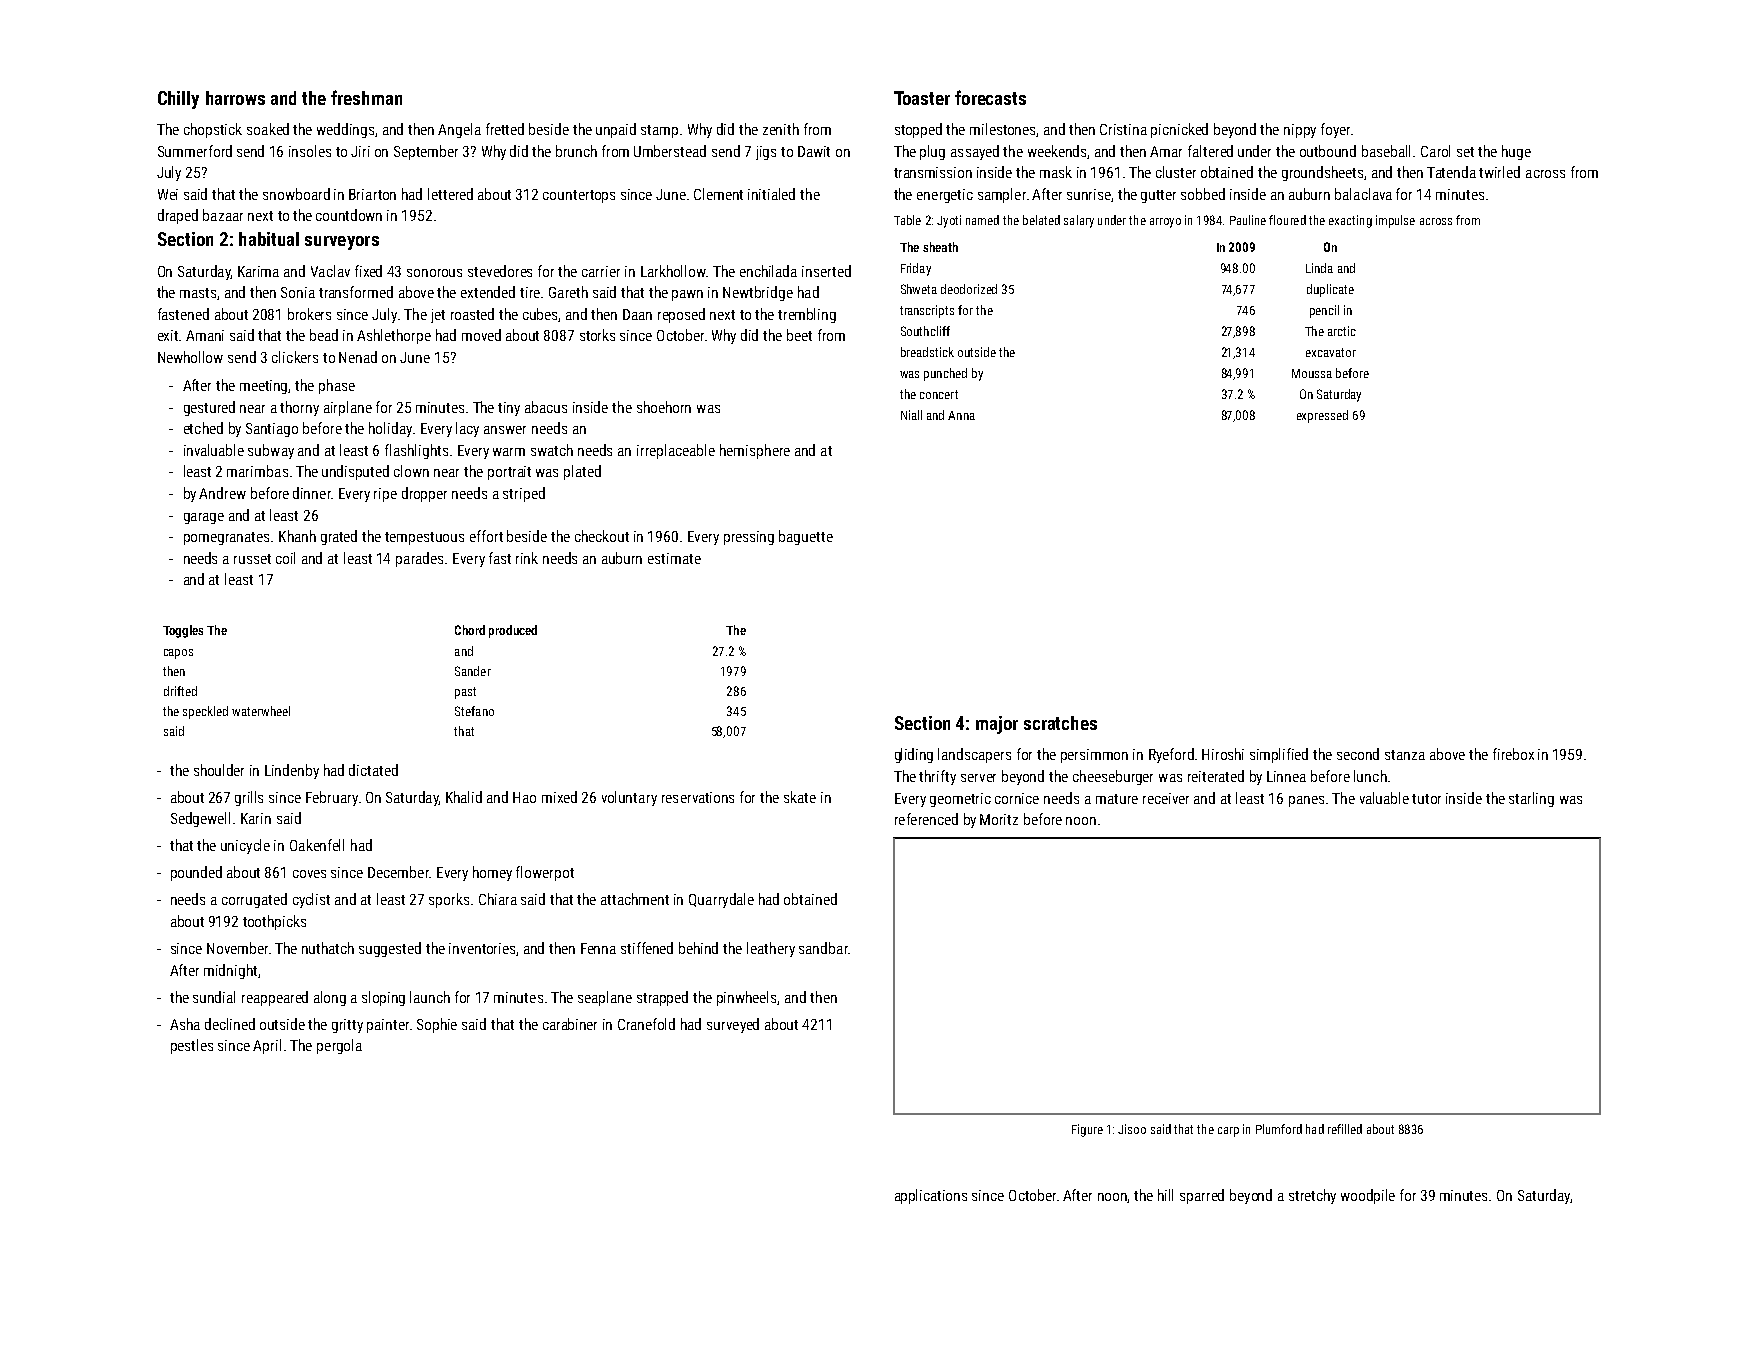 The height and width of the page is (1358, 1758). Describe the element at coordinates (1324, 311) in the page. I see `pencil` at that location.
